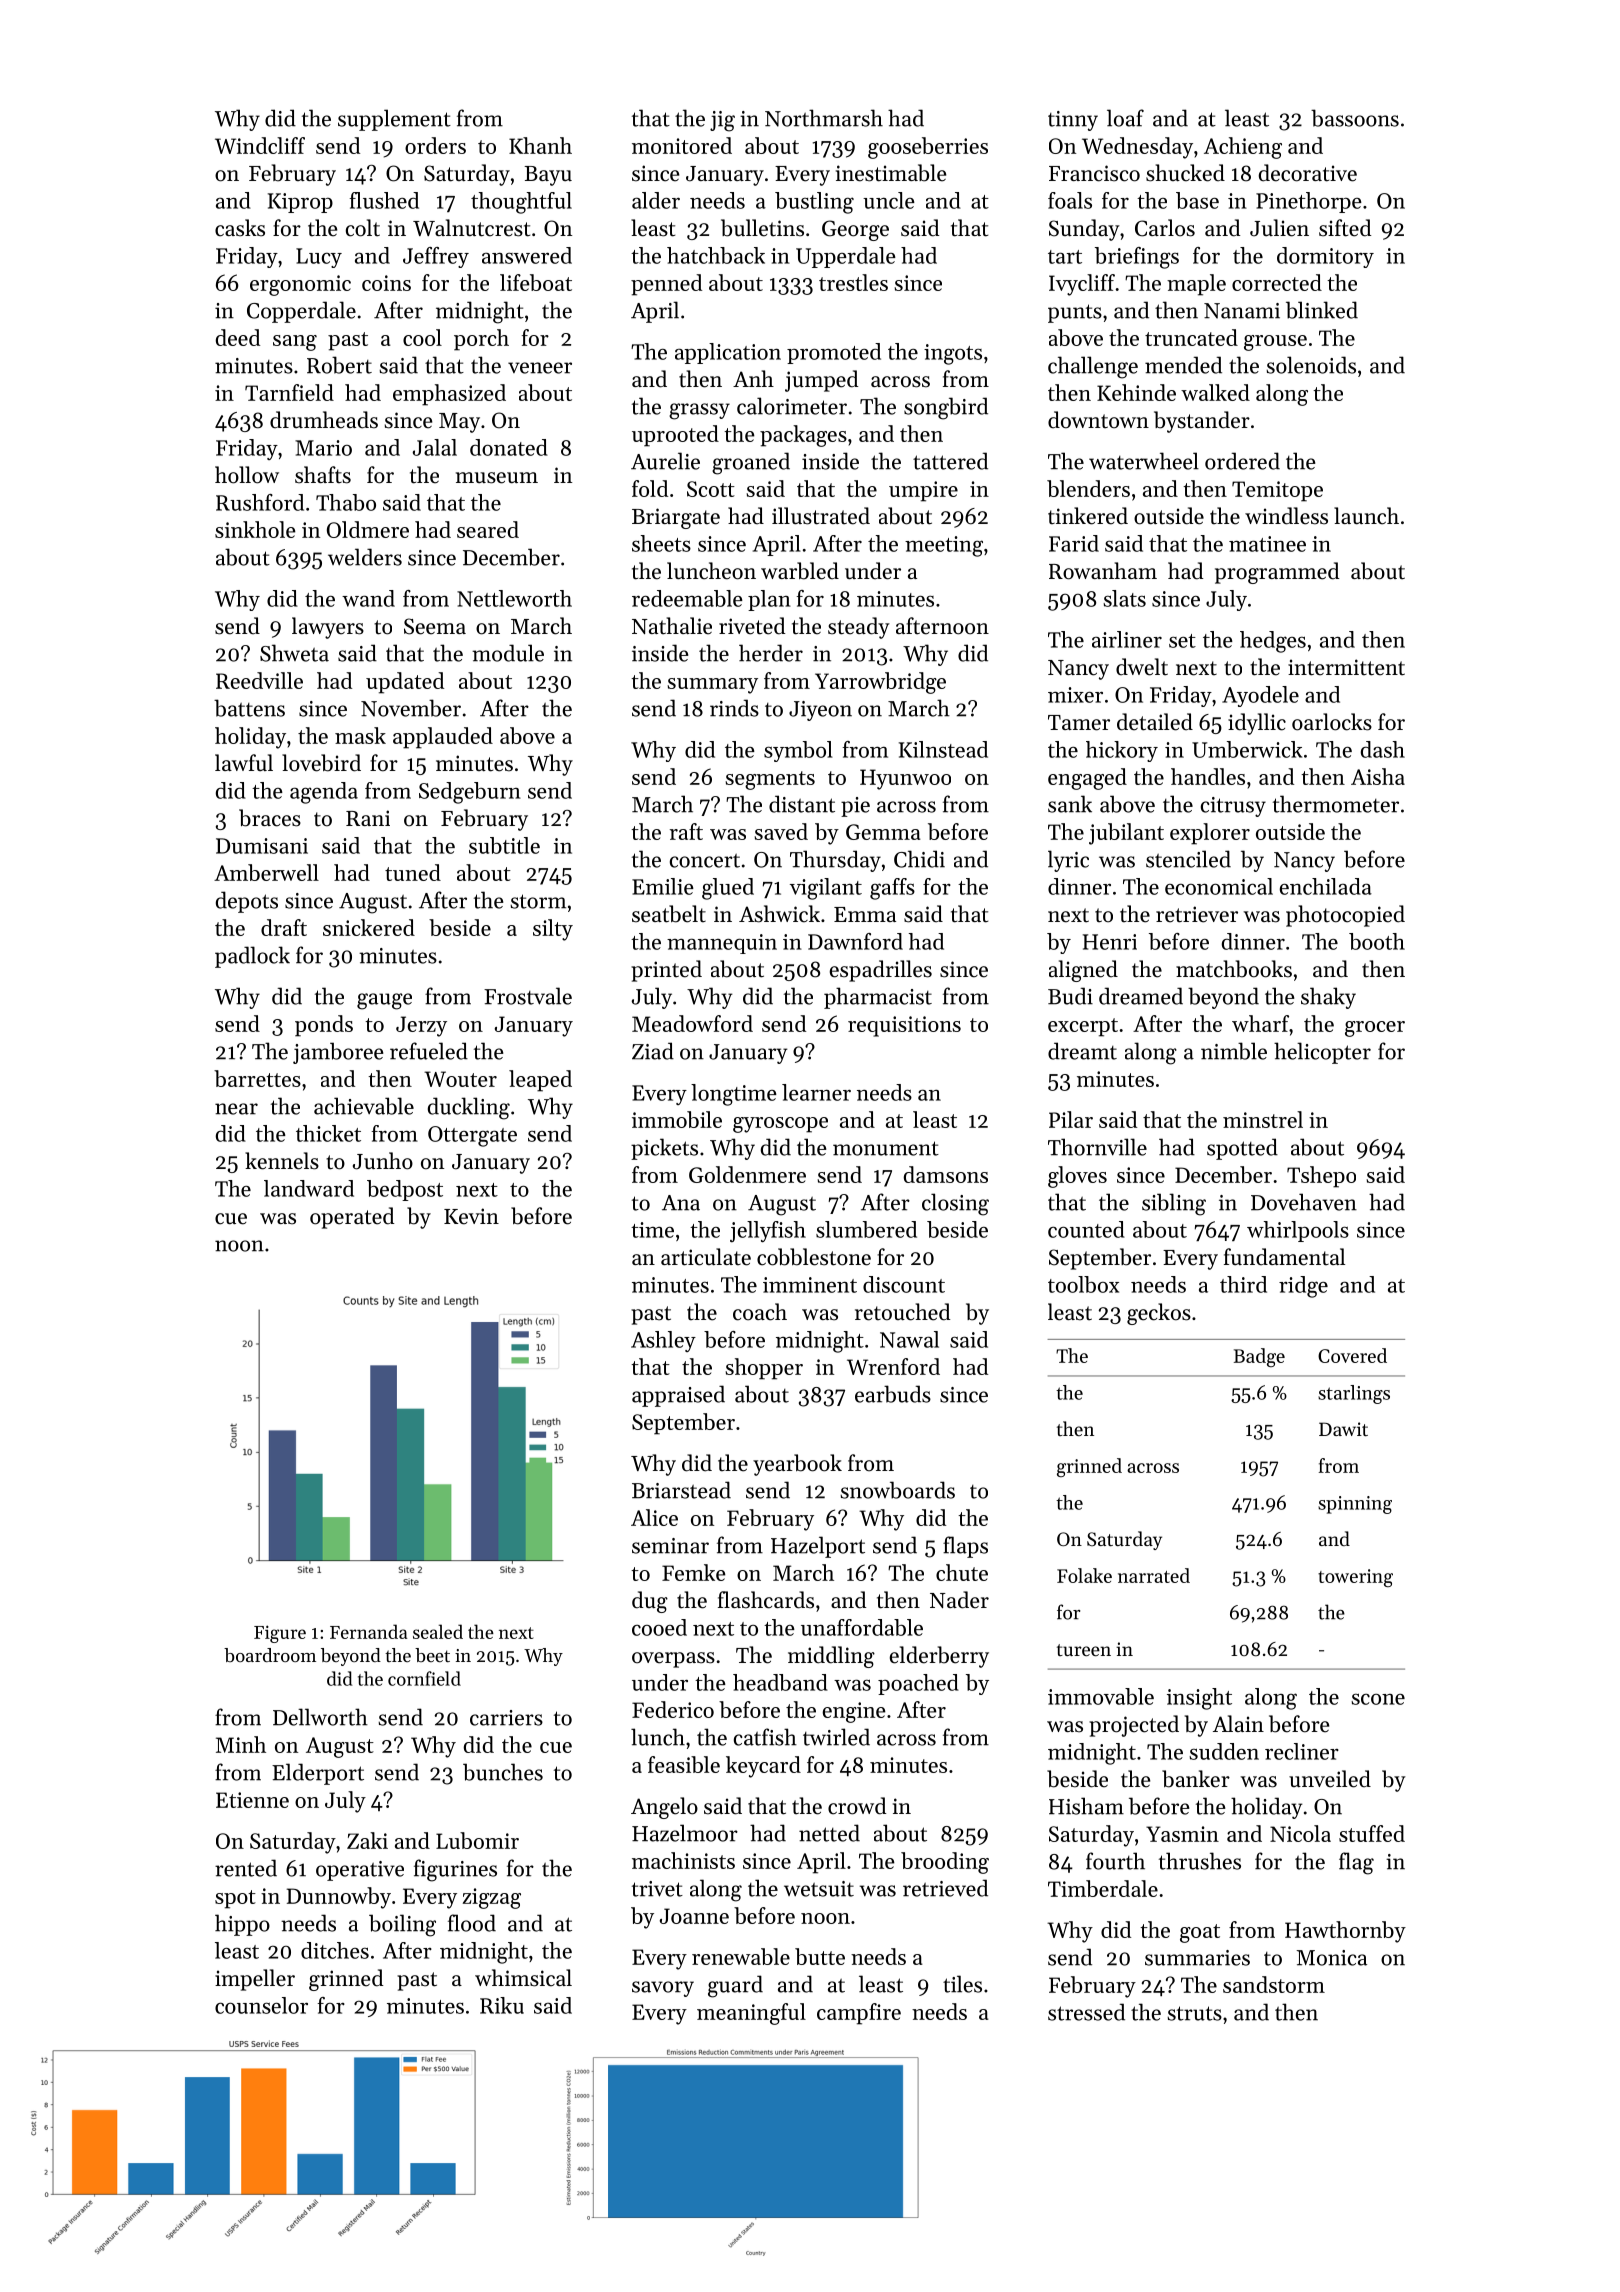 The image size is (1620, 2292). What do you see at coordinates (1183, 365) in the screenshot?
I see `mended` at bounding box center [1183, 365].
